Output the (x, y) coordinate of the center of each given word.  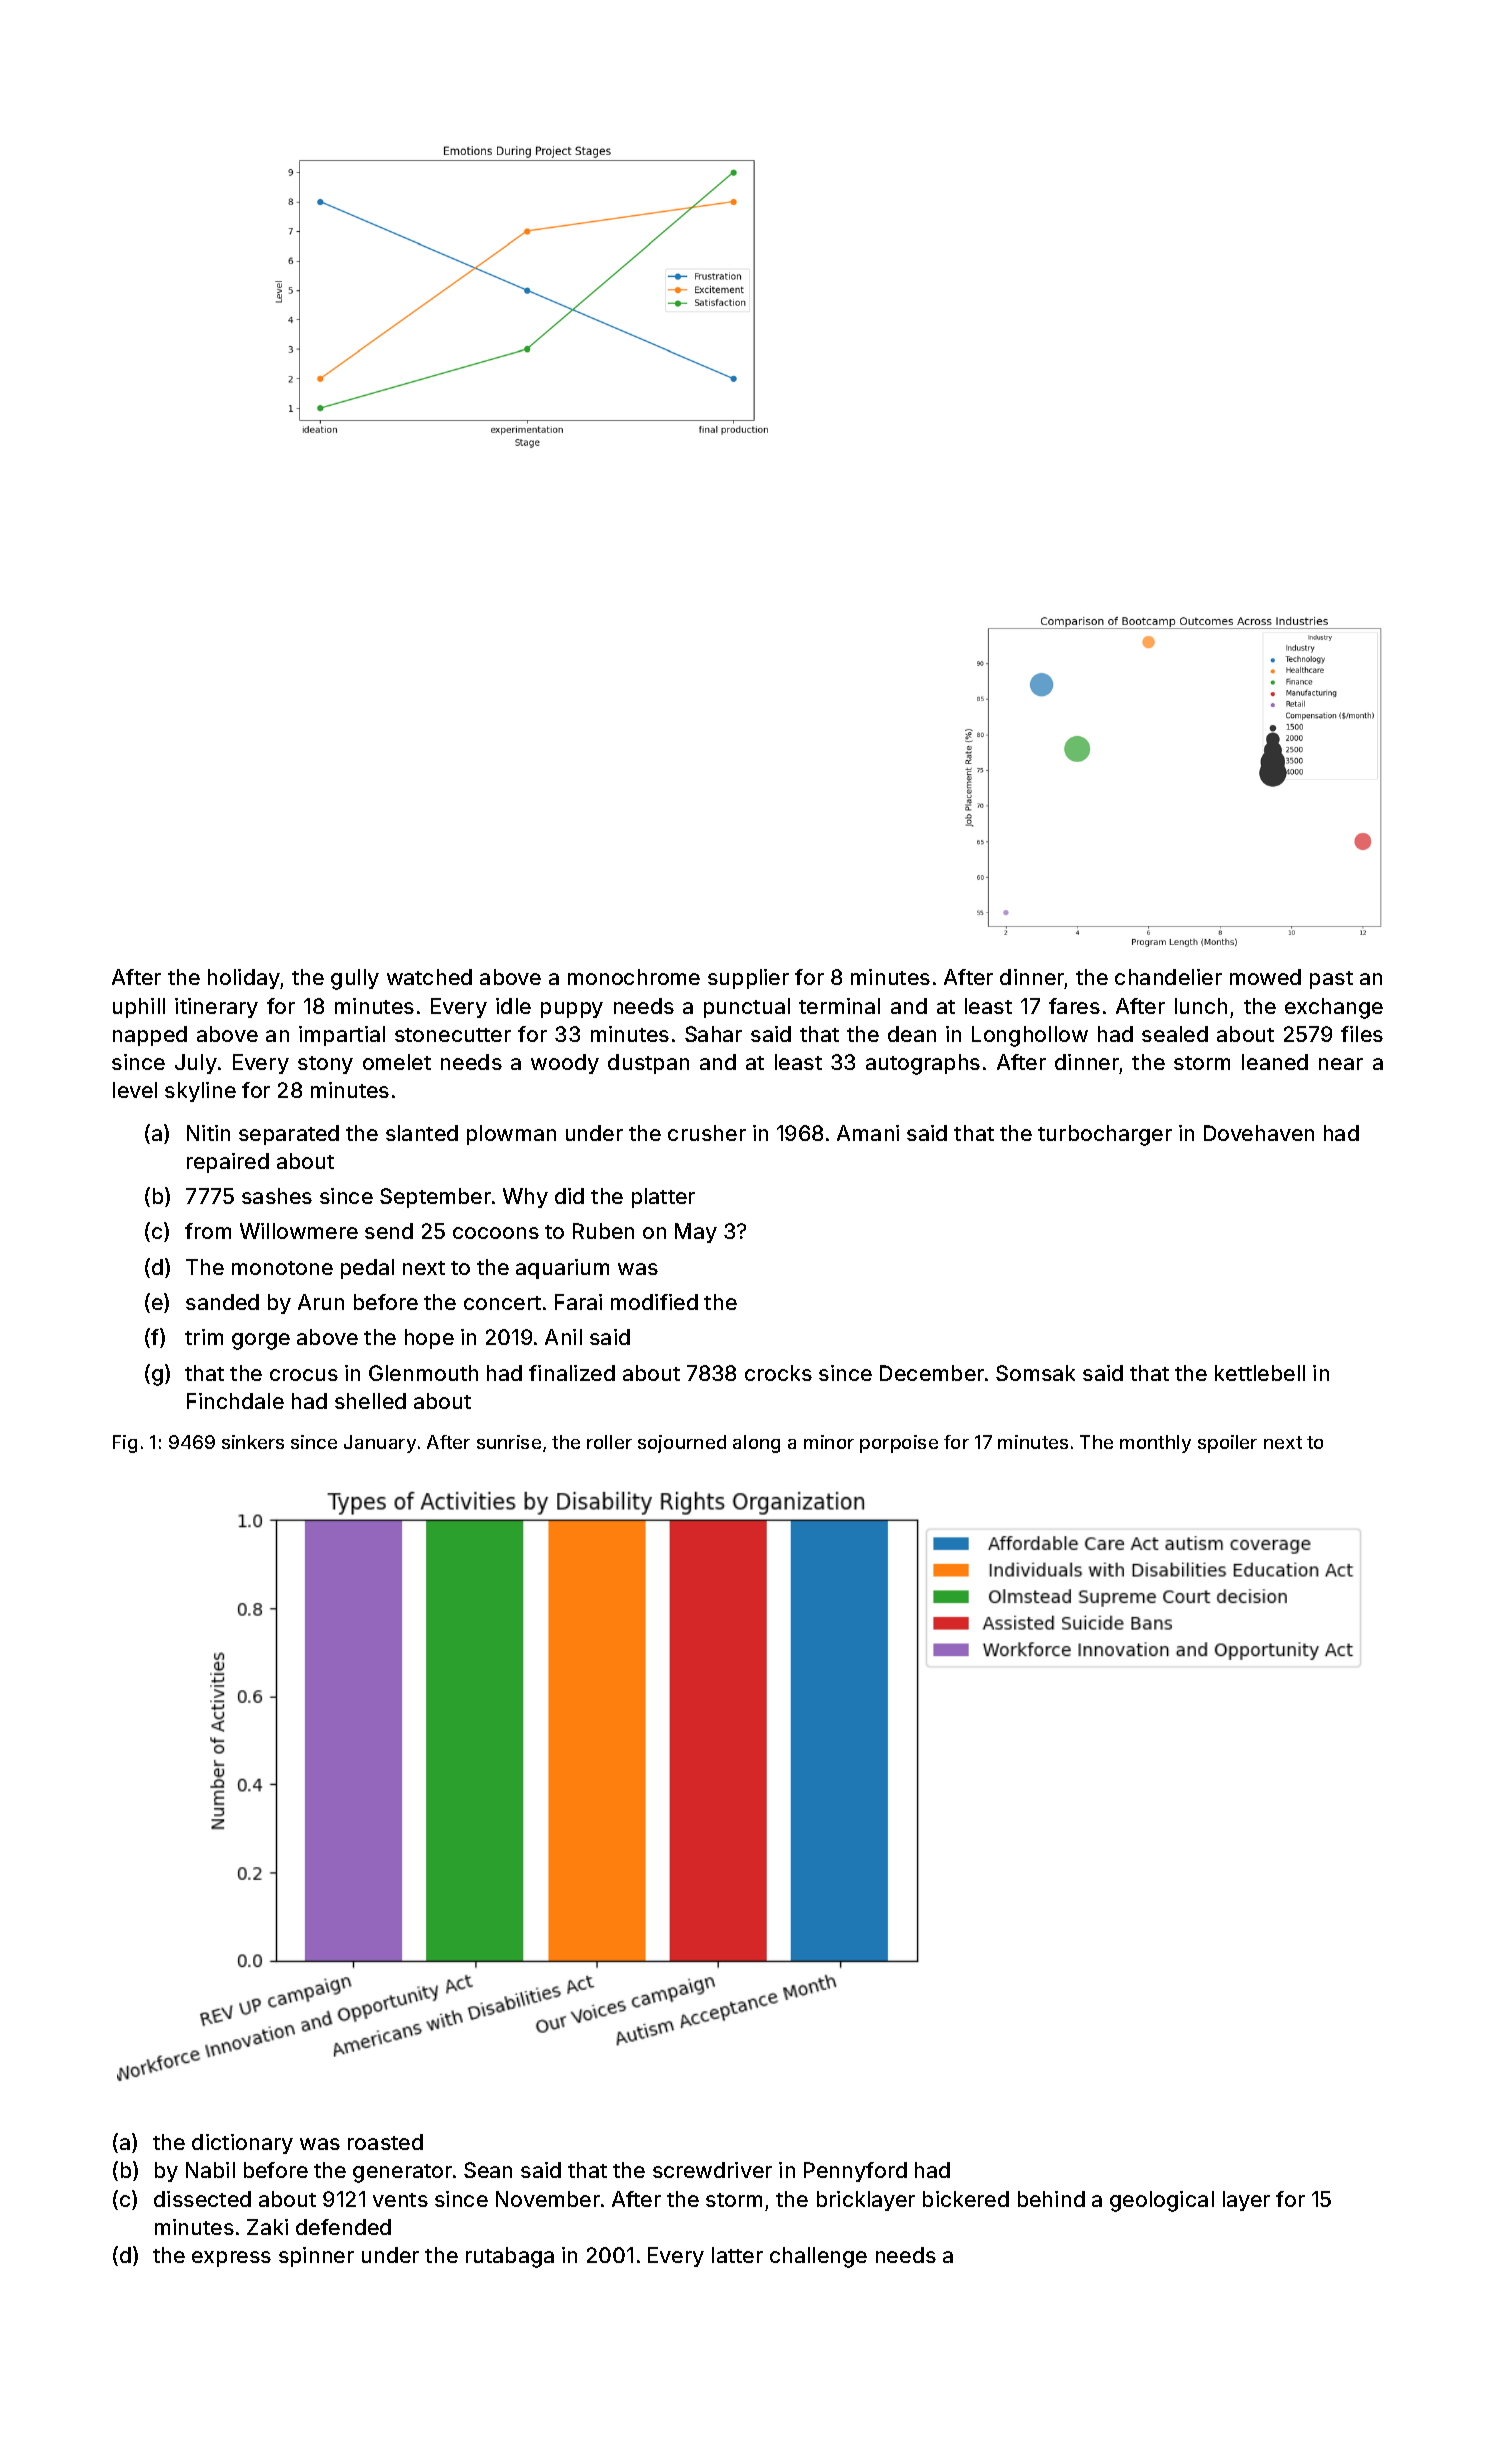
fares (1074, 1006)
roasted (385, 2142)
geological (1162, 2201)
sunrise (509, 1442)
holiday (244, 979)
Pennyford (855, 2172)
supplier (748, 979)
